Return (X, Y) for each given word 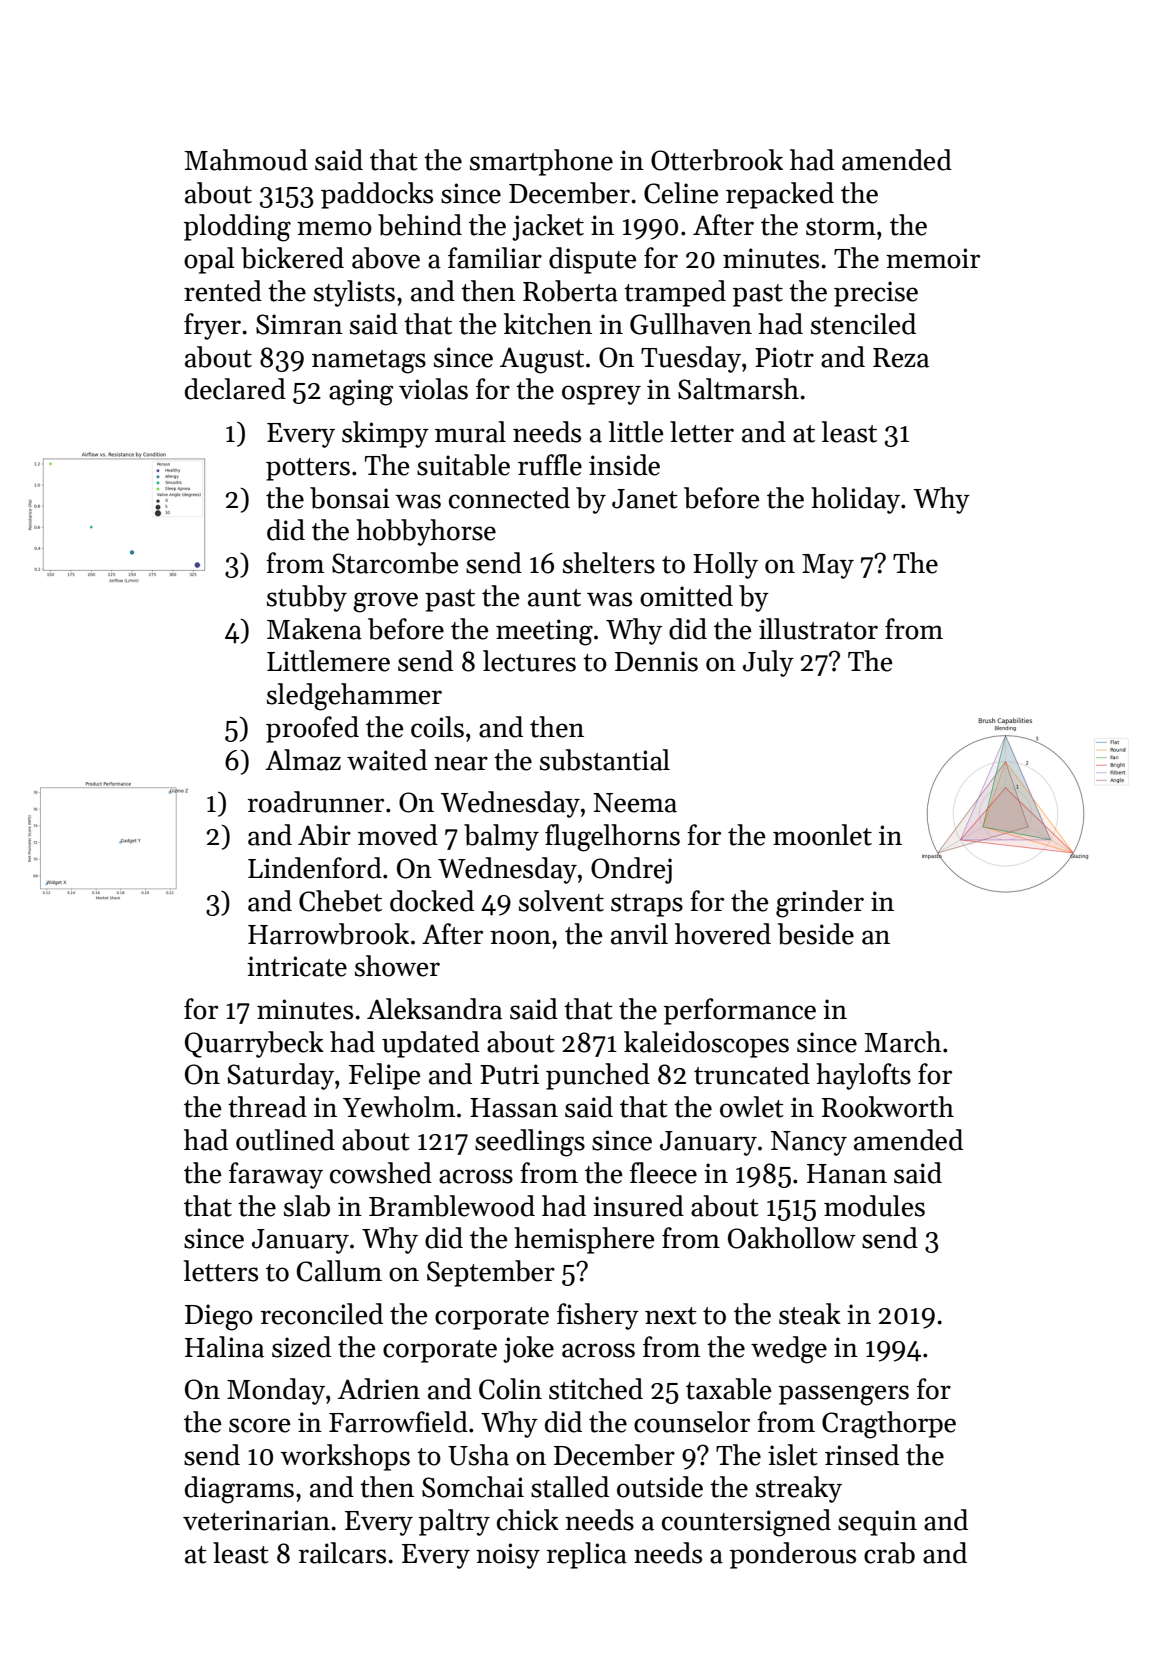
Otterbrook (717, 160)
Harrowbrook (328, 934)
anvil (639, 934)
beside (815, 934)
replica (587, 1555)
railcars (342, 1553)
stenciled (863, 324)
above (386, 258)
